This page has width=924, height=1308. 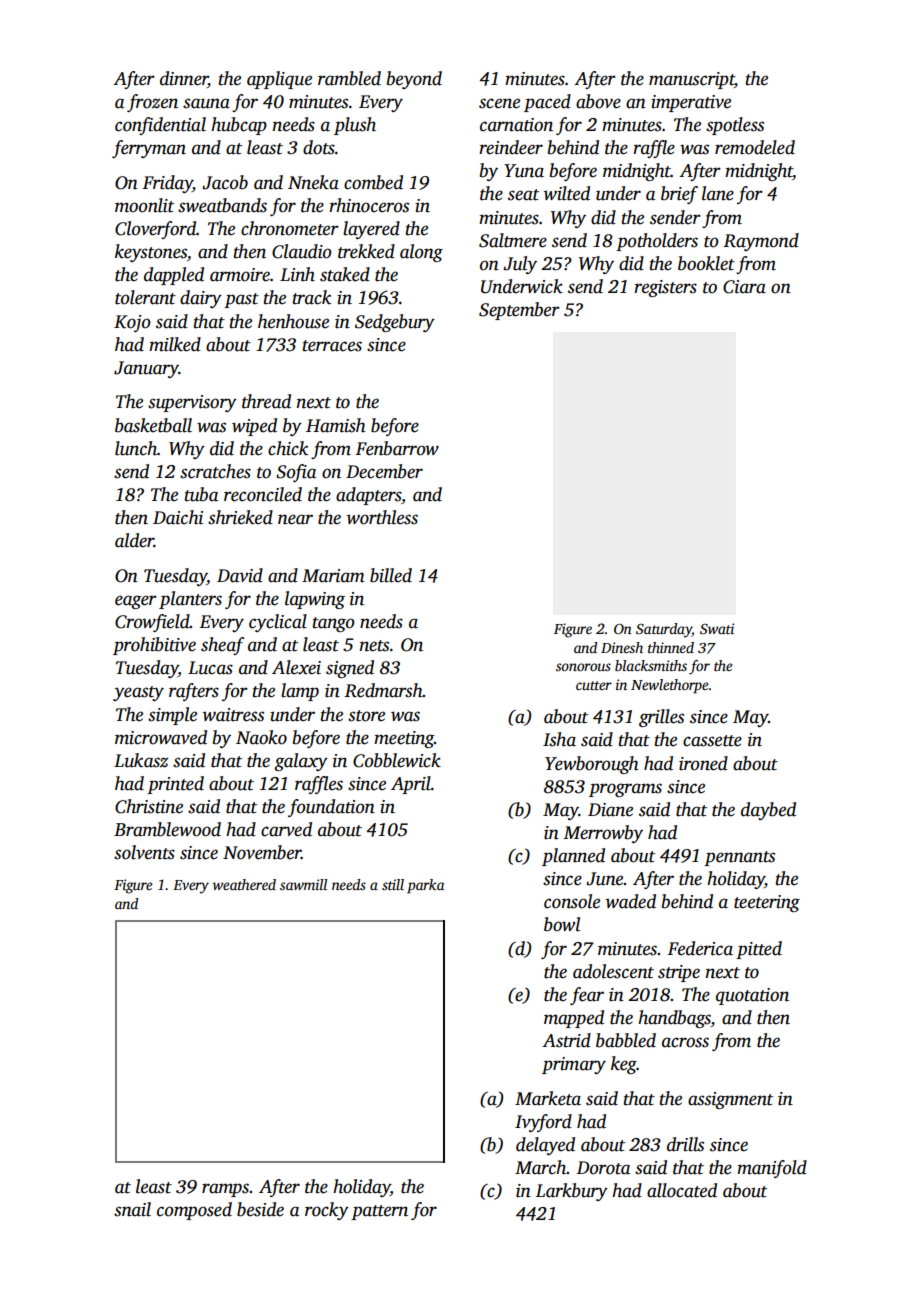 I want to click on ramps, so click(x=225, y=1190).
